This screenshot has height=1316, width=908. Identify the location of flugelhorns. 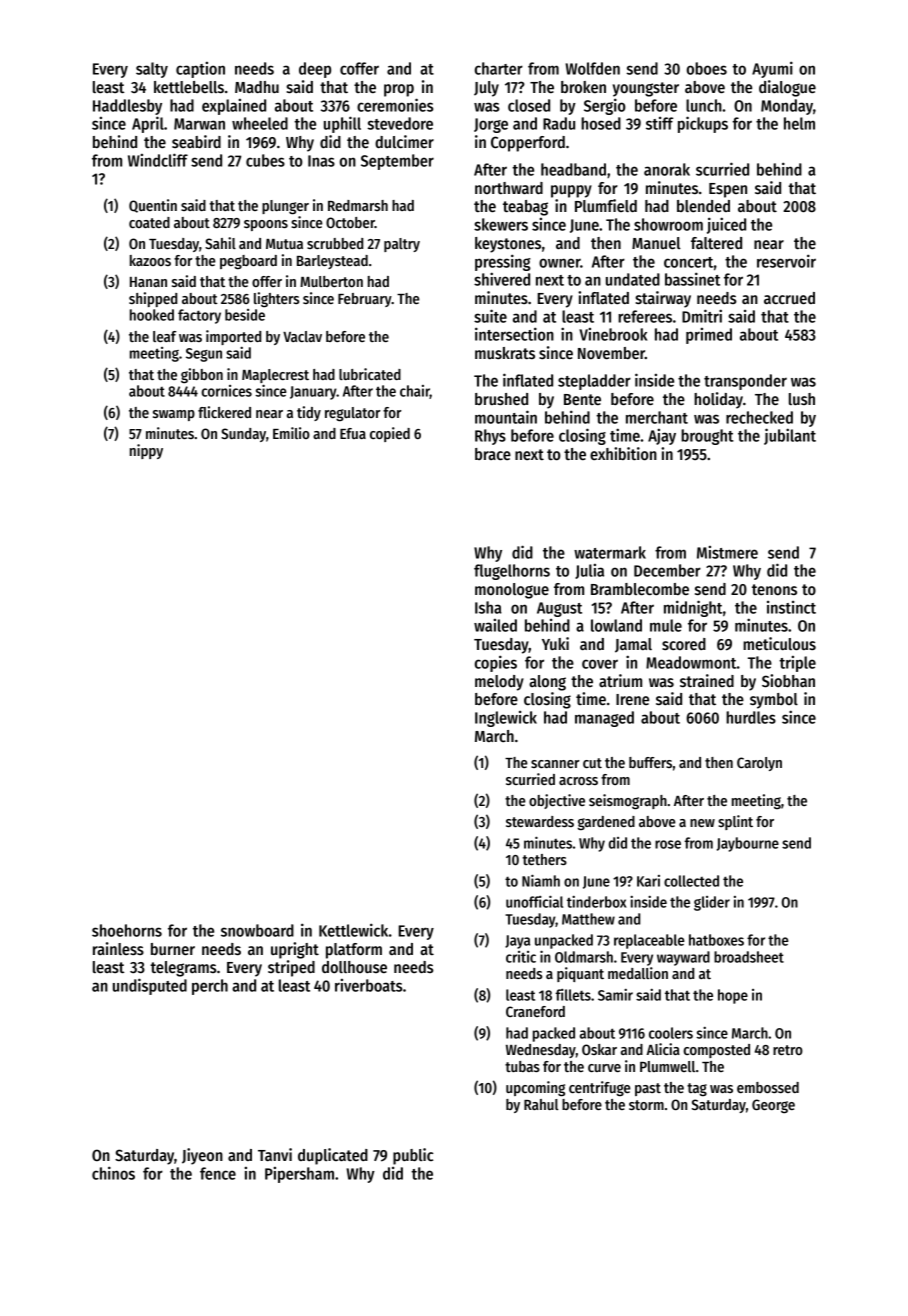
(512, 572).
